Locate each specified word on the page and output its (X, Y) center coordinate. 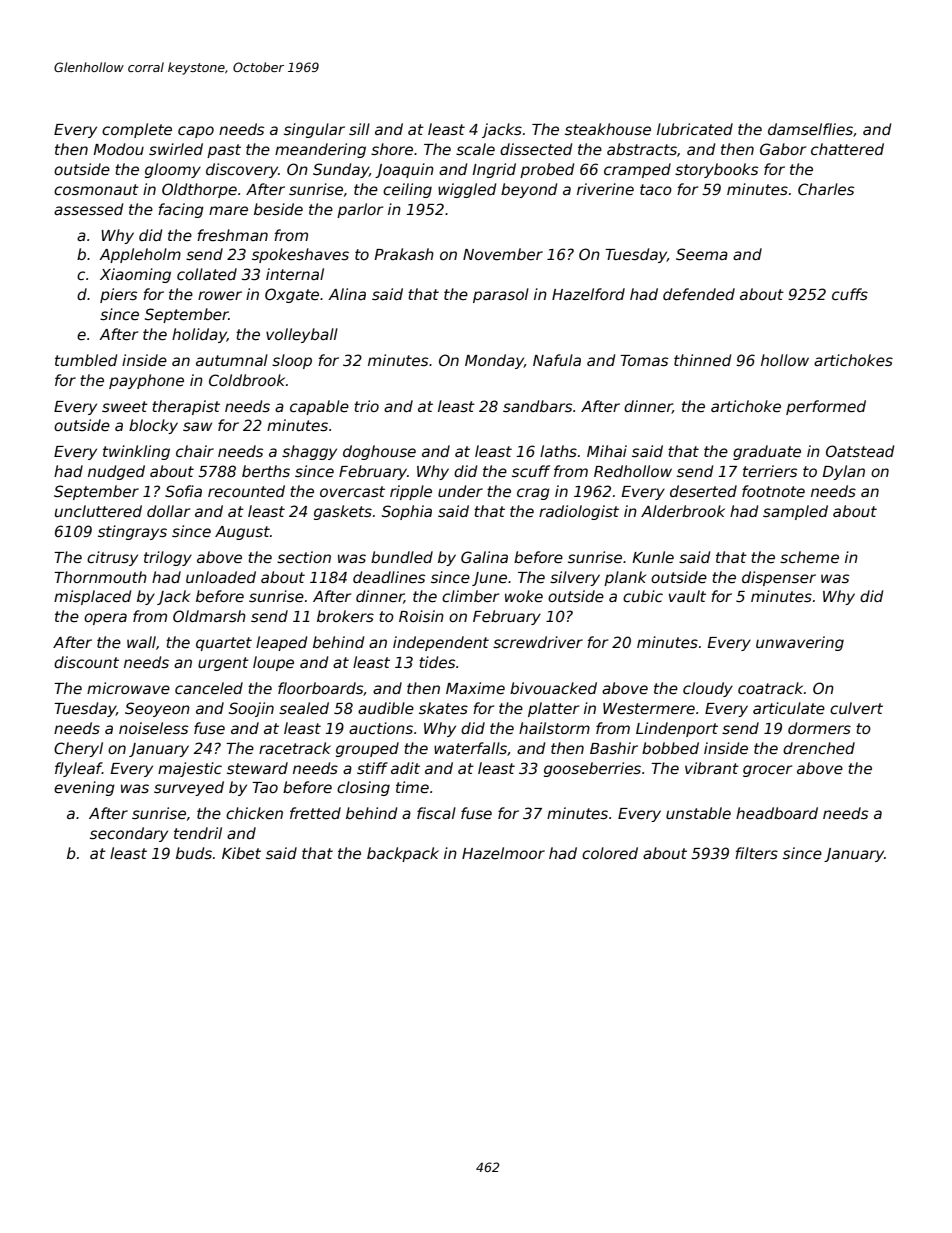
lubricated (695, 129)
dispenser (779, 578)
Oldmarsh (209, 616)
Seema (702, 254)
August (242, 533)
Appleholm (140, 255)
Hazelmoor (503, 853)
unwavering (800, 643)
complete (137, 130)
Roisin (421, 616)
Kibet (241, 853)
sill (359, 129)
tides (437, 662)
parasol (501, 295)
